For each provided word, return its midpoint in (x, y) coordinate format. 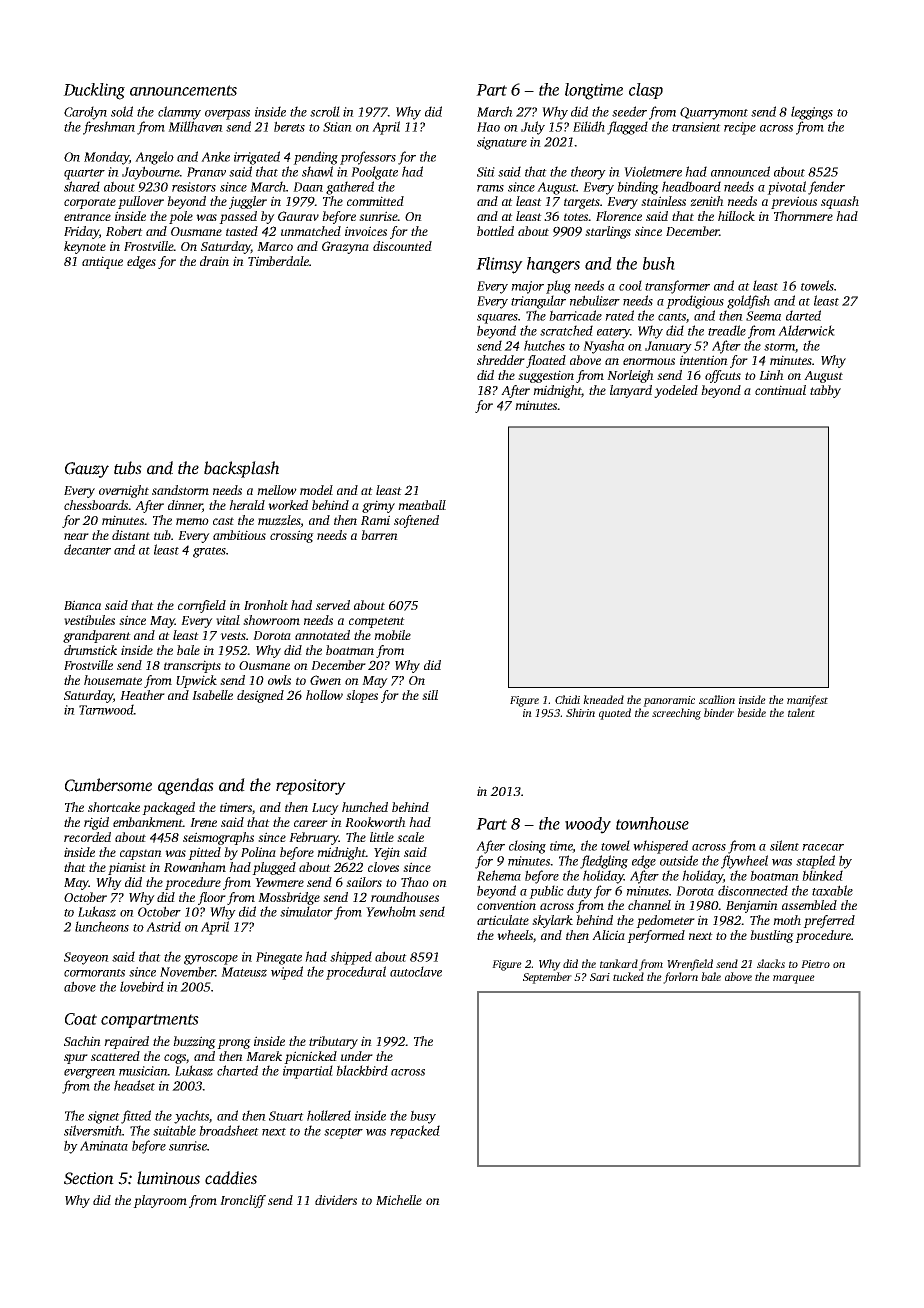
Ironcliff (243, 1201)
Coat (81, 1019)
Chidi (567, 699)
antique (102, 262)
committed (375, 201)
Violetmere (653, 171)
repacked (415, 1132)
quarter (84, 174)
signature (502, 143)
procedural (356, 973)
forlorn (680, 978)
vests (233, 636)
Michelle (399, 1200)
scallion (717, 699)
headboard (691, 186)
